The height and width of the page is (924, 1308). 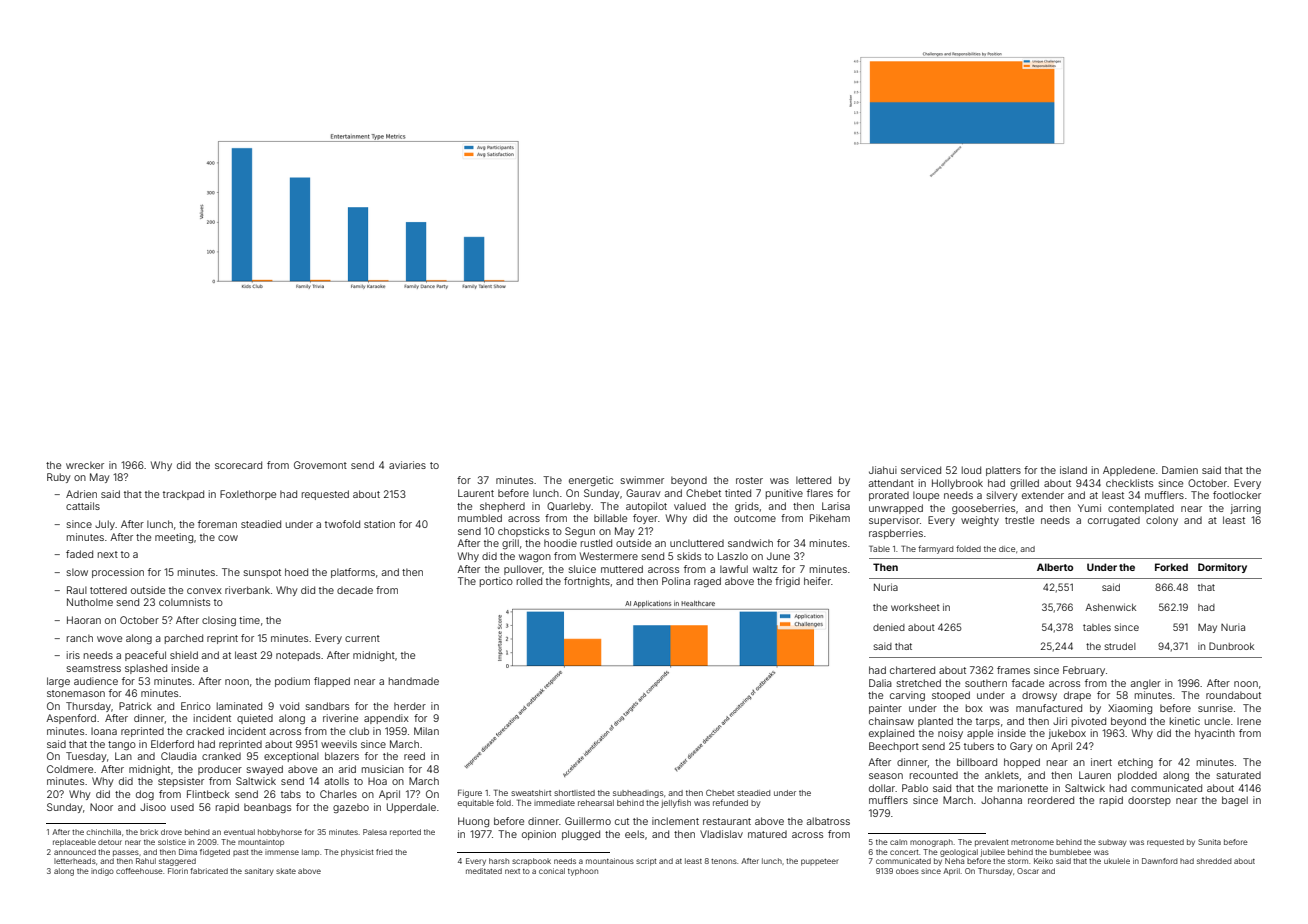 I want to click on gazebo, so click(x=351, y=808).
